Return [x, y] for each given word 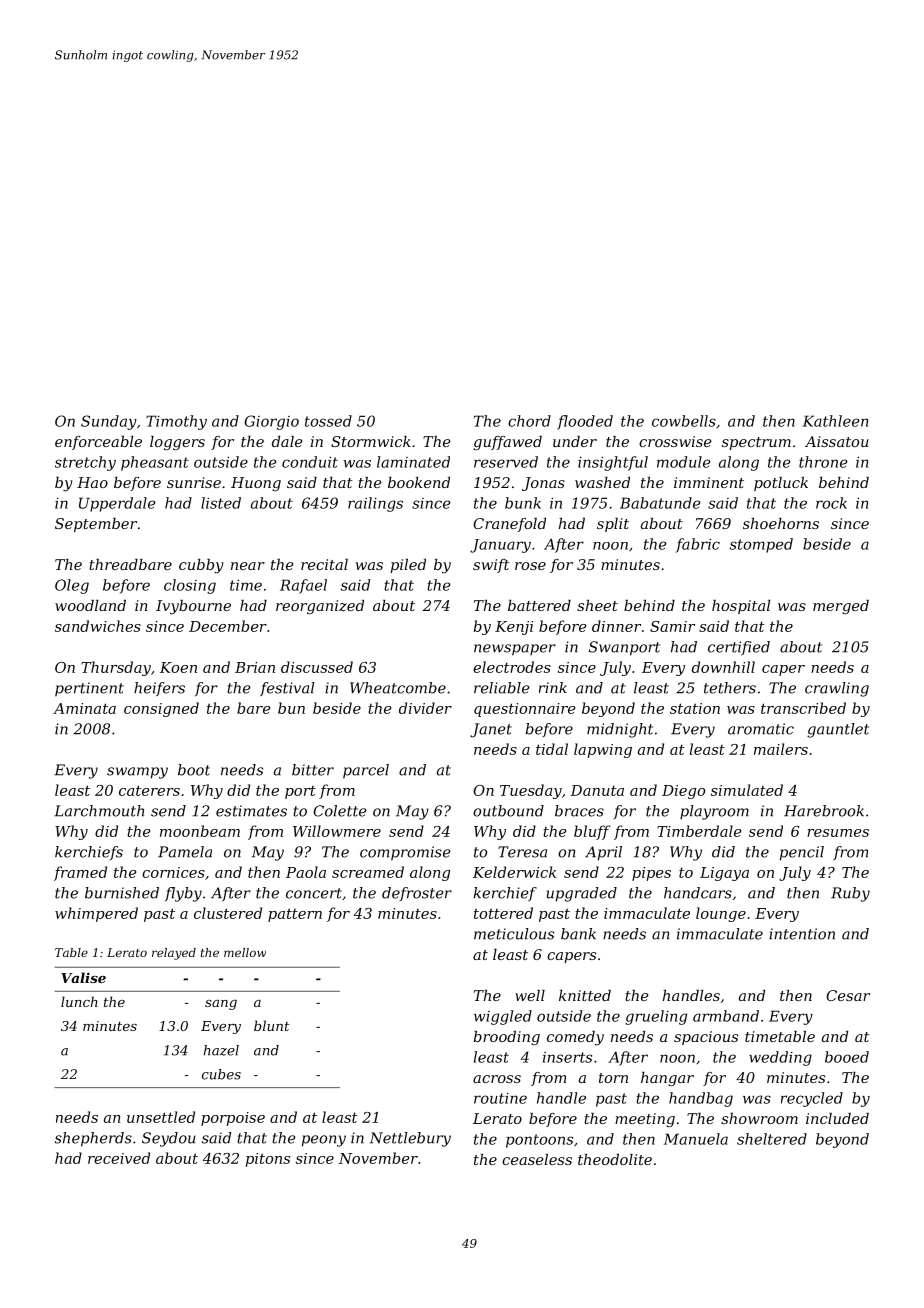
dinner [616, 626]
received [119, 1158]
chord [529, 421]
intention [802, 934]
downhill [723, 667]
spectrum [756, 443]
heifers [159, 689]
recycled [812, 1099]
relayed [174, 954]
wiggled [503, 1017]
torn [613, 1078]
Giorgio [271, 422]
